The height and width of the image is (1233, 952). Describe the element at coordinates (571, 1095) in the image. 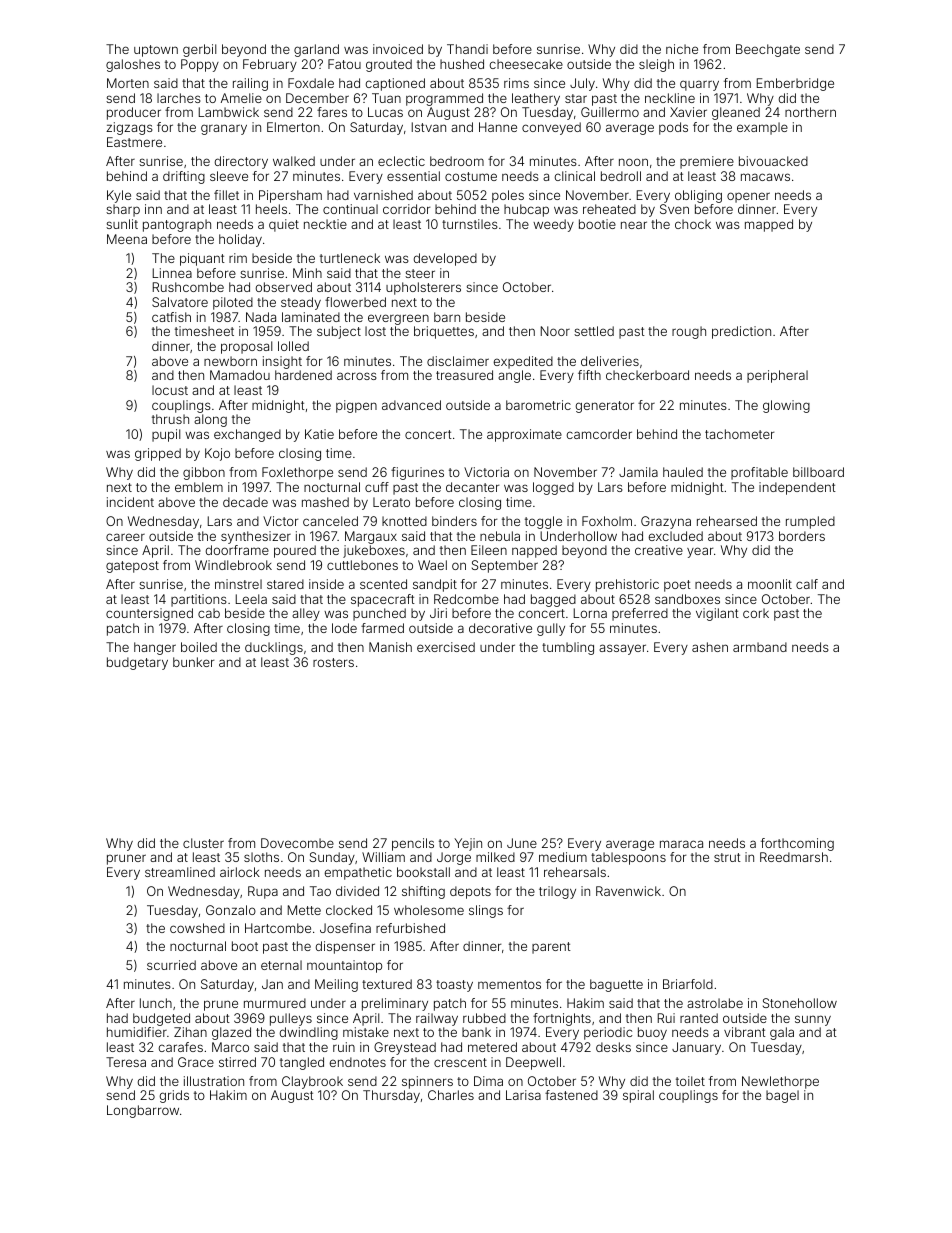

I see `fastened` at that location.
